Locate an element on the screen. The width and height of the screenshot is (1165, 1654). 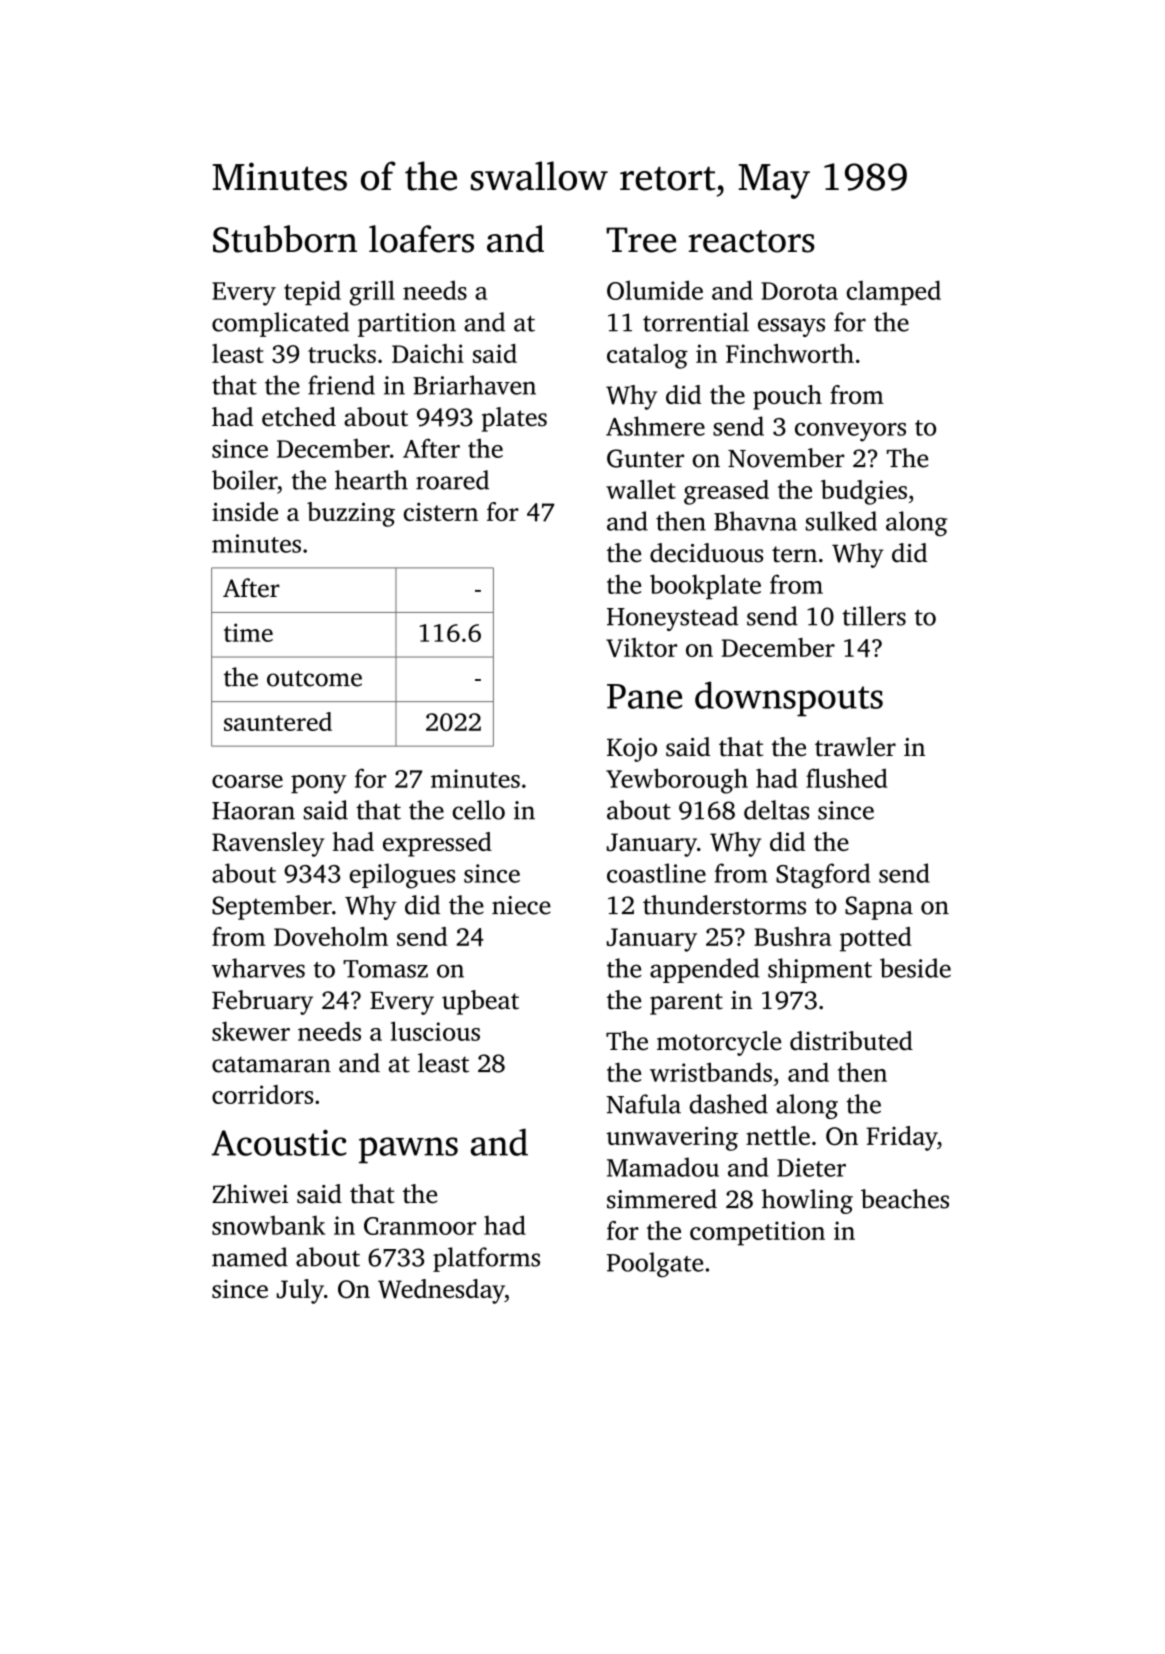
July is located at coordinates (300, 1291).
